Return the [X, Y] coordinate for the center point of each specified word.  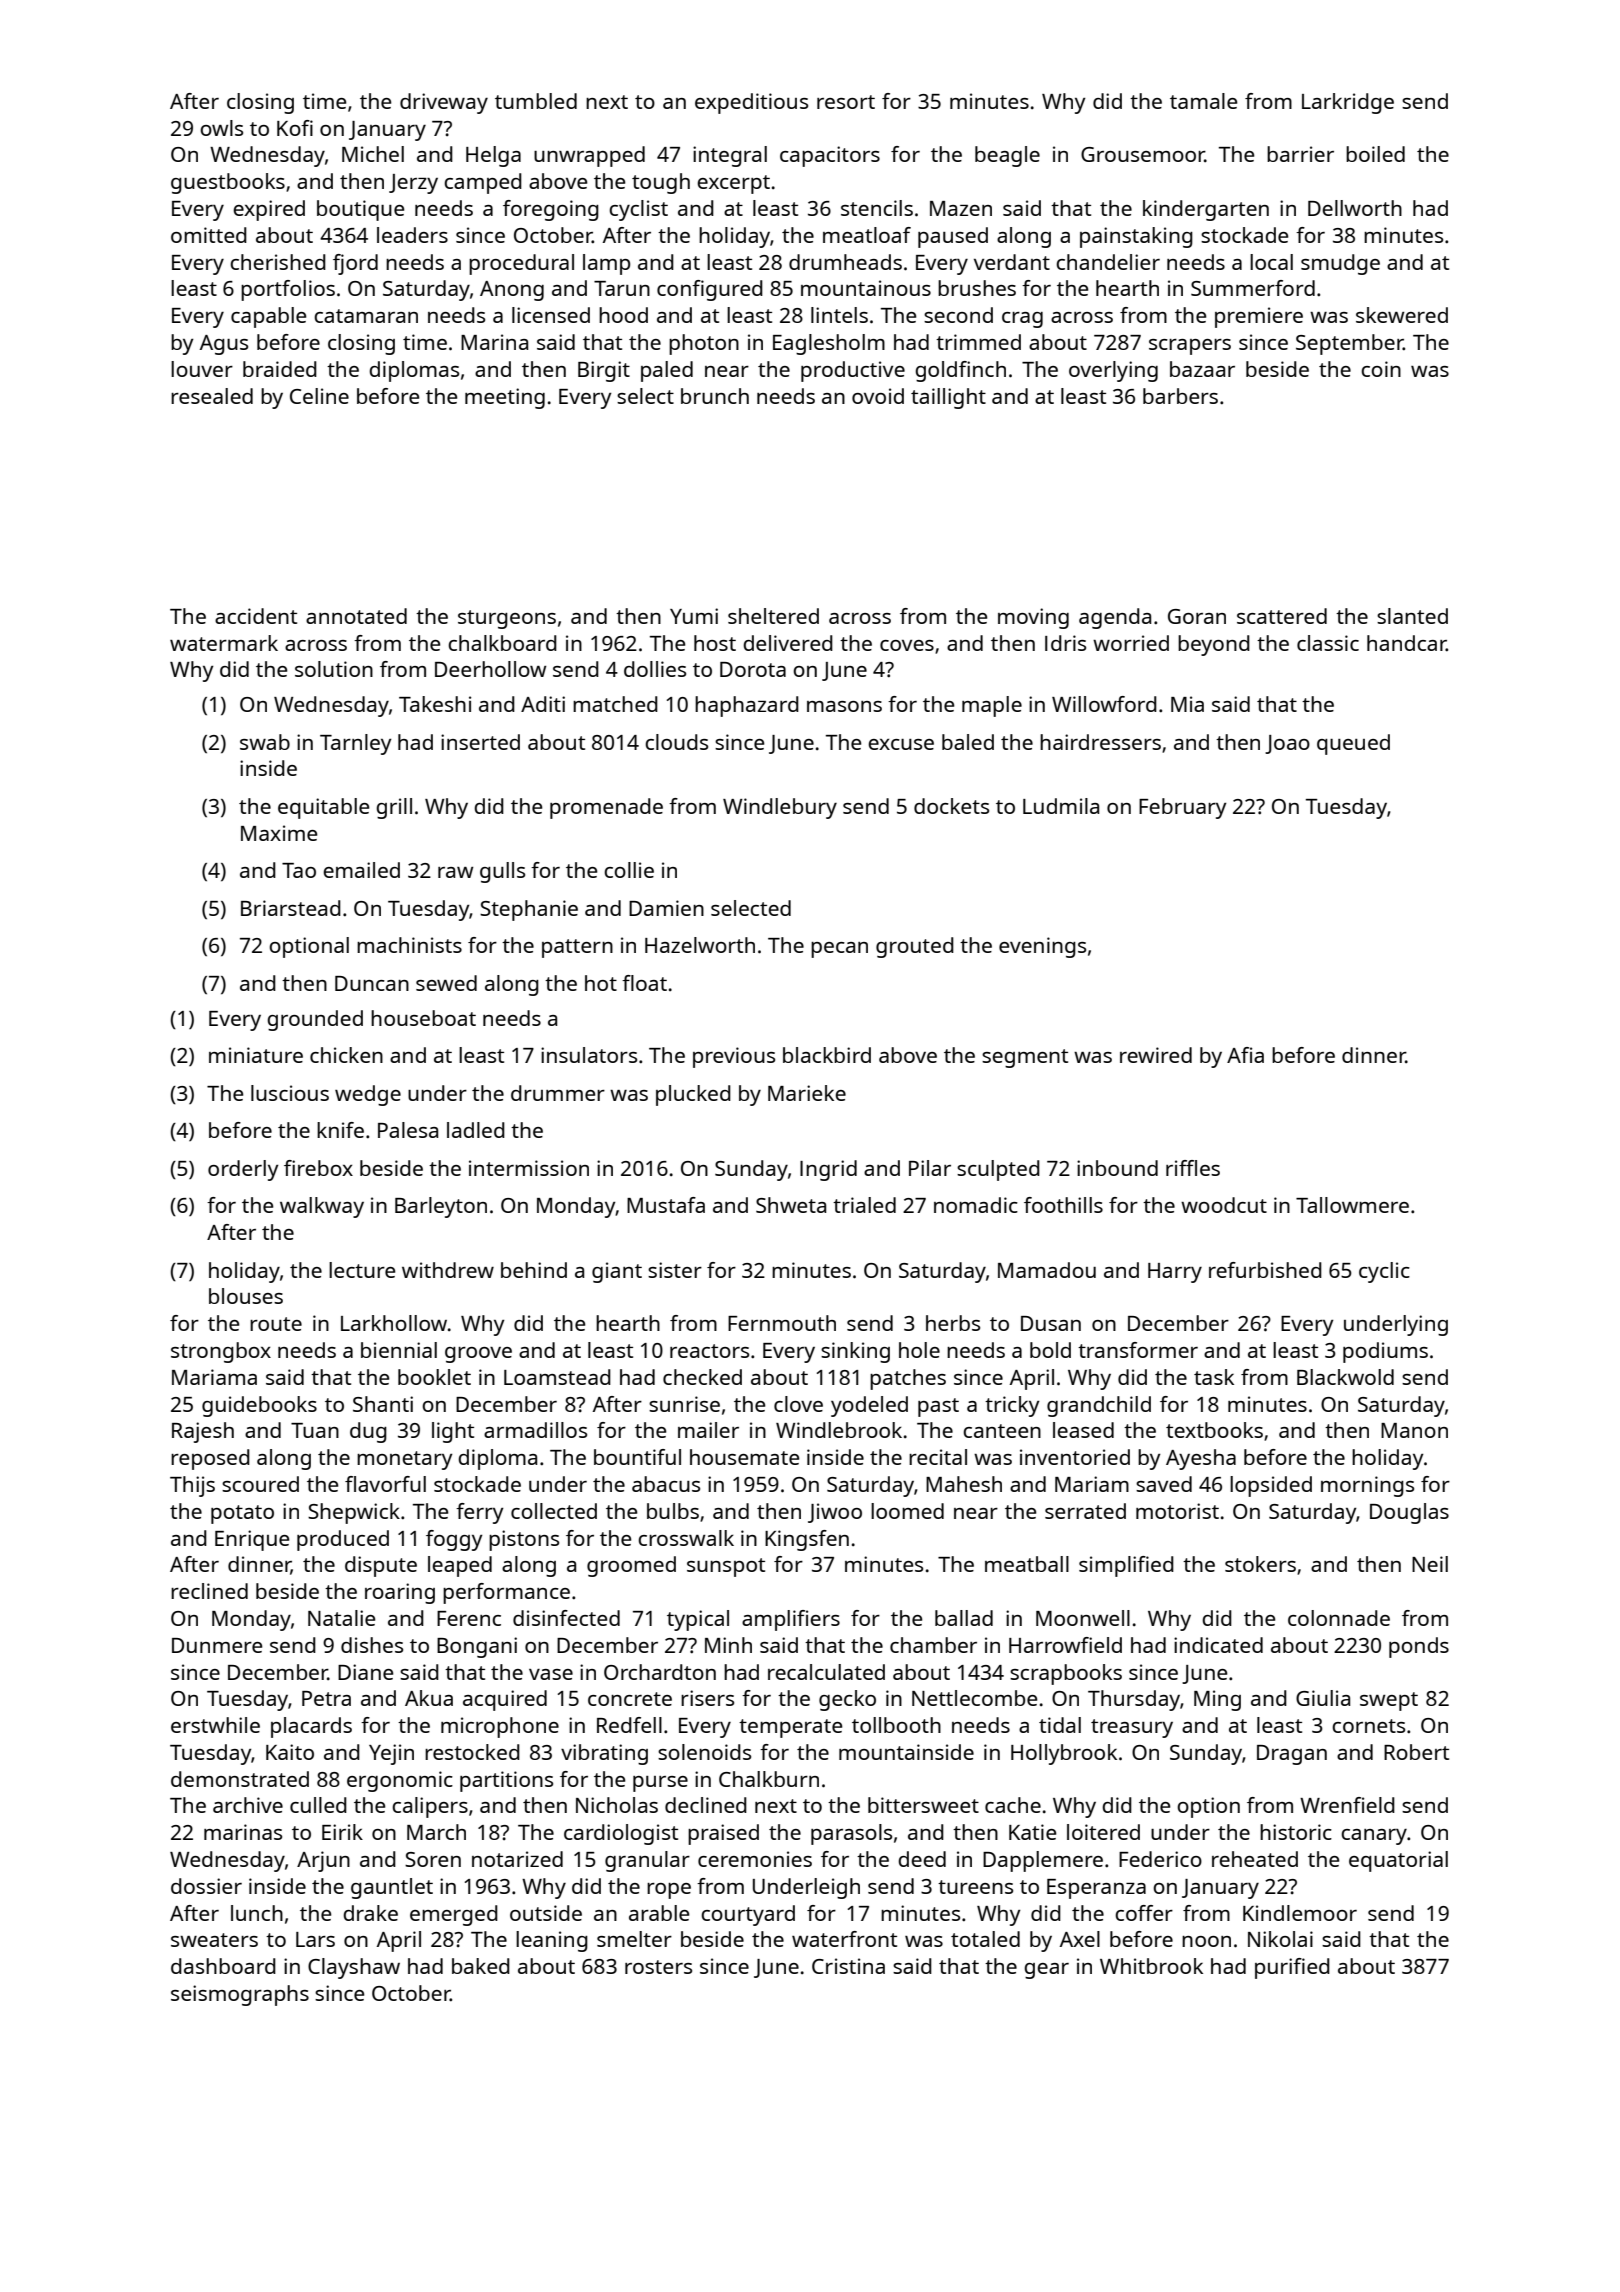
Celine [319, 396]
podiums [1385, 1352]
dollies [655, 669]
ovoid [878, 396]
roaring [400, 1593]
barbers [1180, 396]
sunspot [726, 1567]
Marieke [807, 1093]
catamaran [366, 316]
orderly [243, 1170]
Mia [1187, 704]
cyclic [1384, 1272]
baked [481, 1966]
